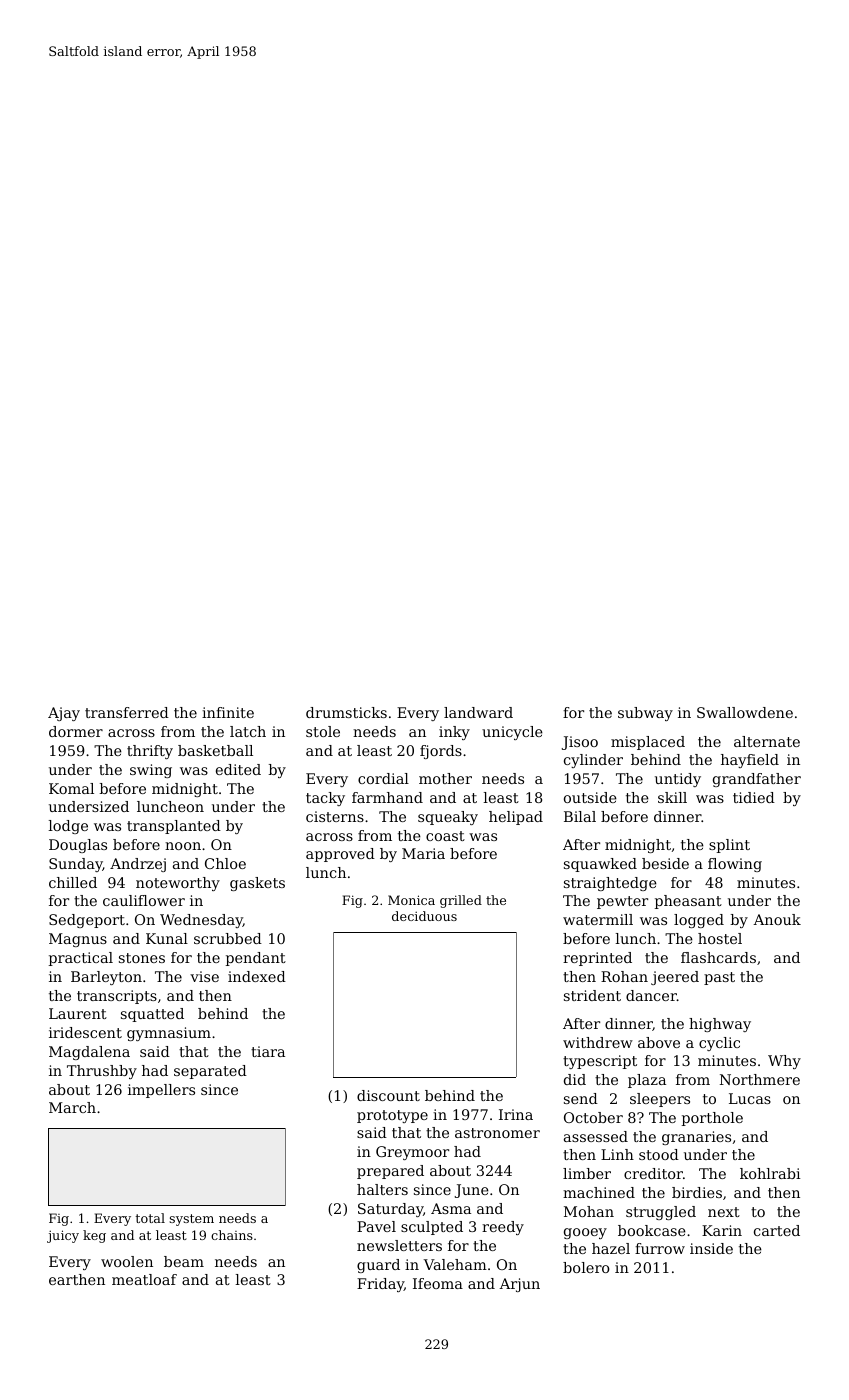 This page has width=849, height=1400. What do you see at coordinates (600, 865) in the page?
I see `squawked` at bounding box center [600, 865].
